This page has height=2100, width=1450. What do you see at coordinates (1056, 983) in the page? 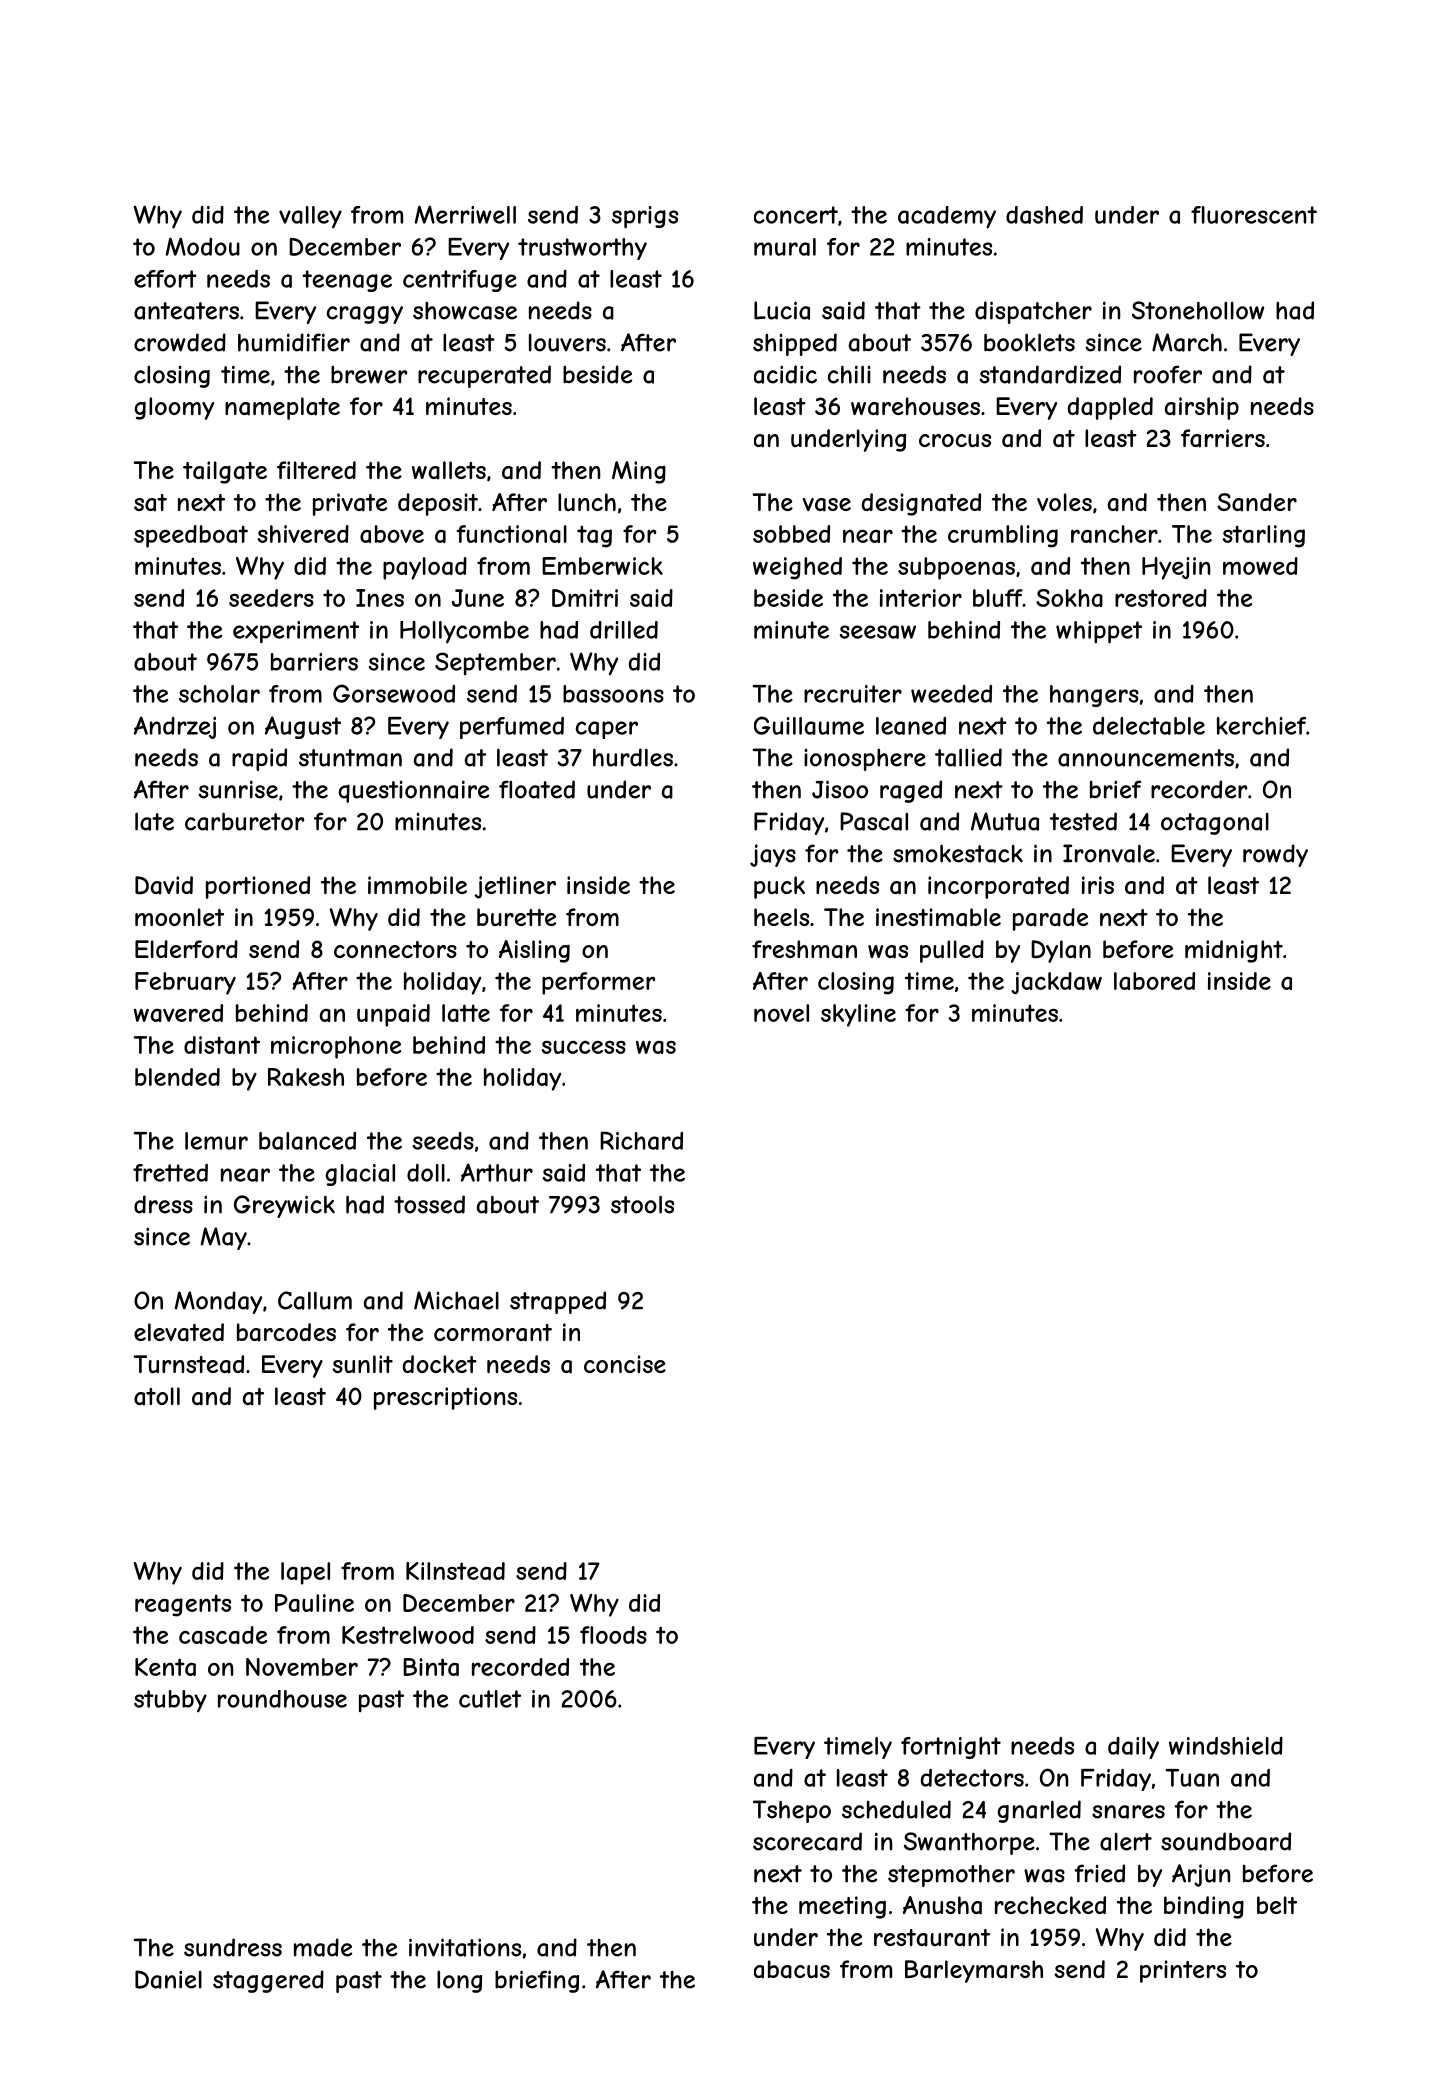
I see `jackdaw` at bounding box center [1056, 983].
